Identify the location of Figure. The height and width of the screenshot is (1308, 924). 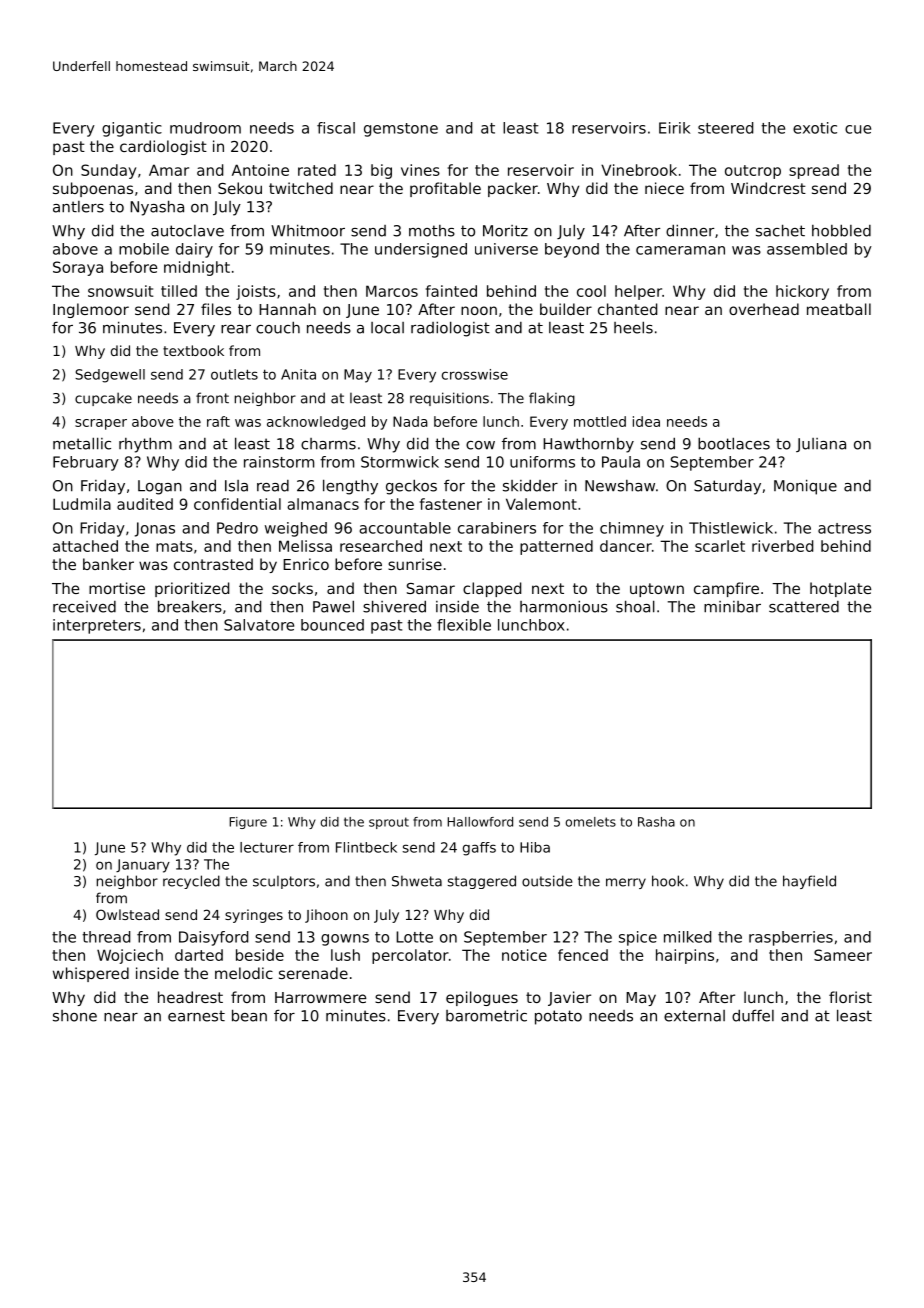
(248, 823).
